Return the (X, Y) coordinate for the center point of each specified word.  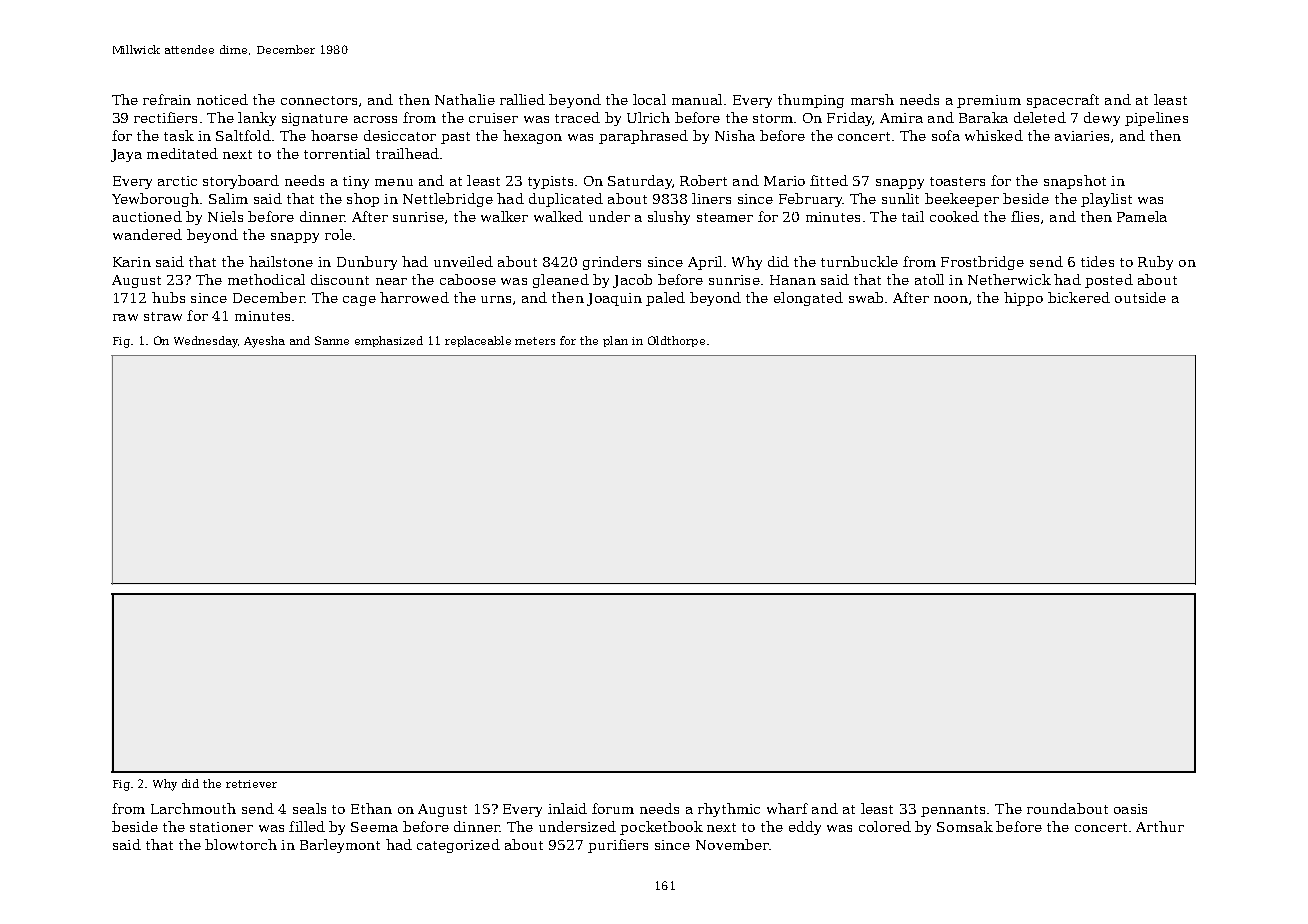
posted (1109, 281)
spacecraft (1063, 101)
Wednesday (206, 342)
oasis (1130, 809)
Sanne (332, 340)
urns (496, 299)
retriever (251, 784)
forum (613, 808)
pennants (953, 811)
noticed (222, 99)
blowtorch (241, 844)
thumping (811, 101)
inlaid (567, 808)
